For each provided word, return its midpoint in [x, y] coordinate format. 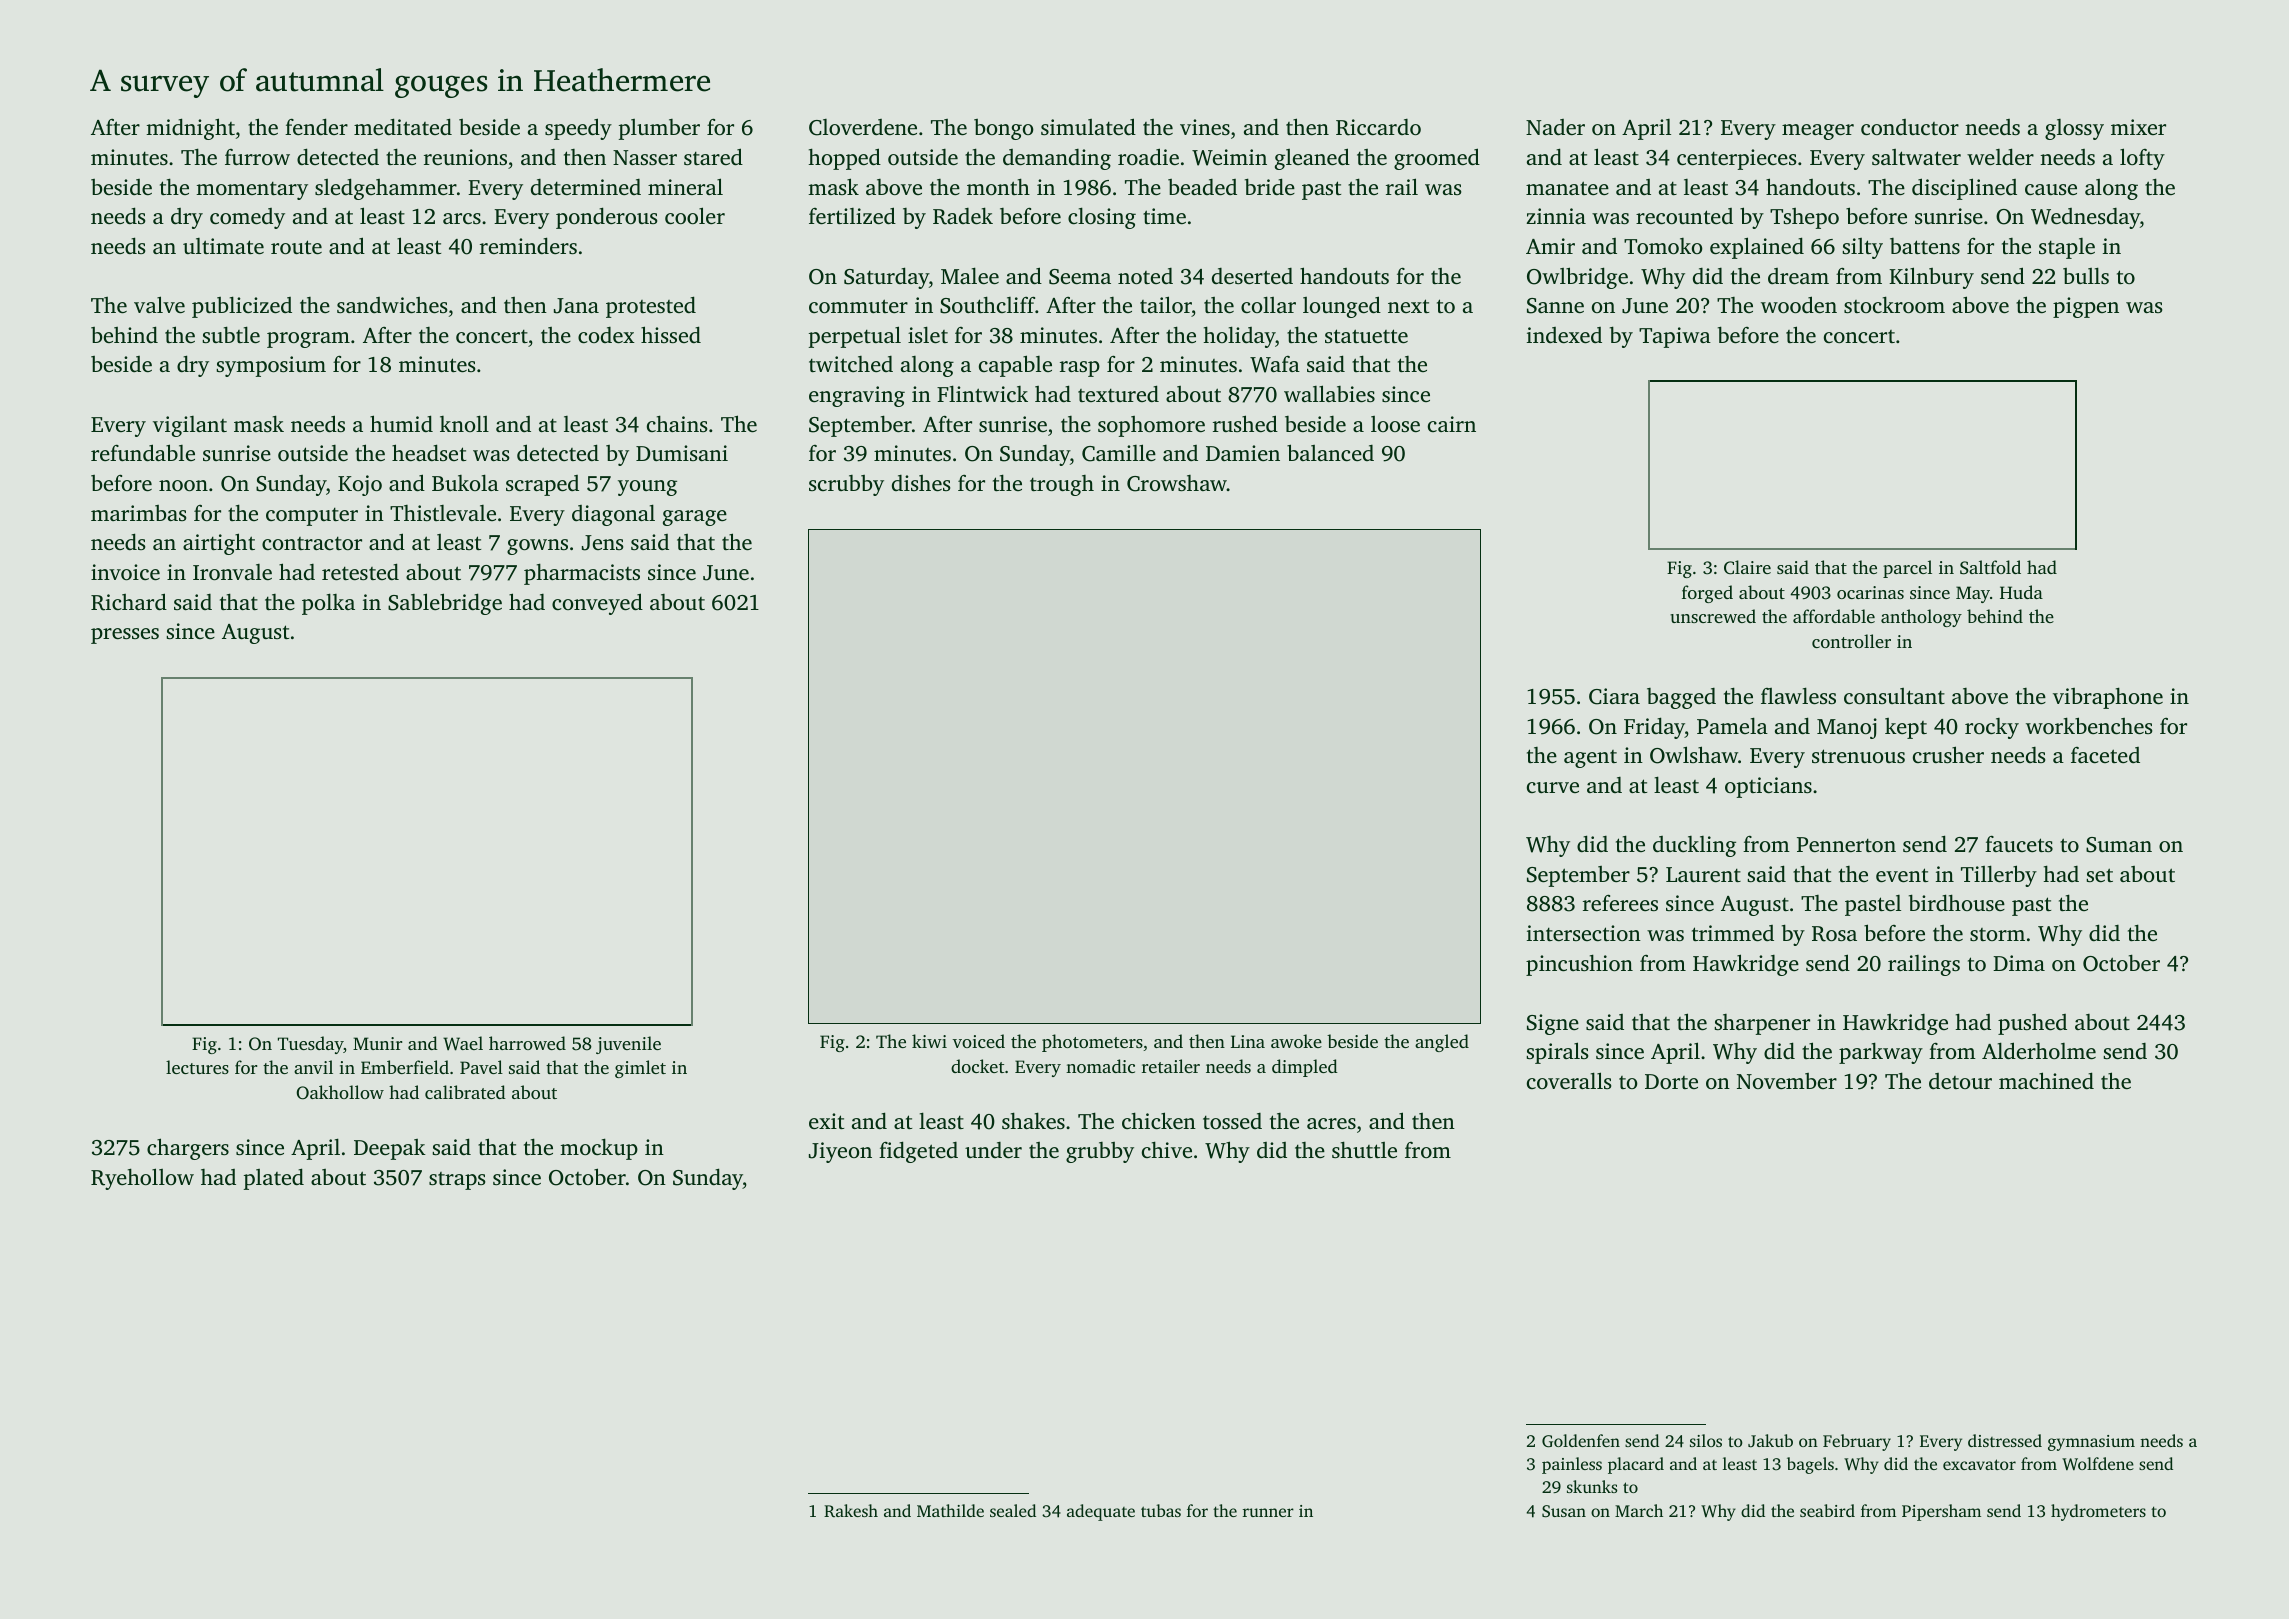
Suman [2119, 845]
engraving [857, 396]
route [296, 247]
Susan [1564, 1511]
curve [1553, 787]
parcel [1907, 569]
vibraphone [2108, 698]
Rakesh [851, 1510]
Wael [463, 1043]
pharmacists [582, 574]
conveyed [597, 604]
